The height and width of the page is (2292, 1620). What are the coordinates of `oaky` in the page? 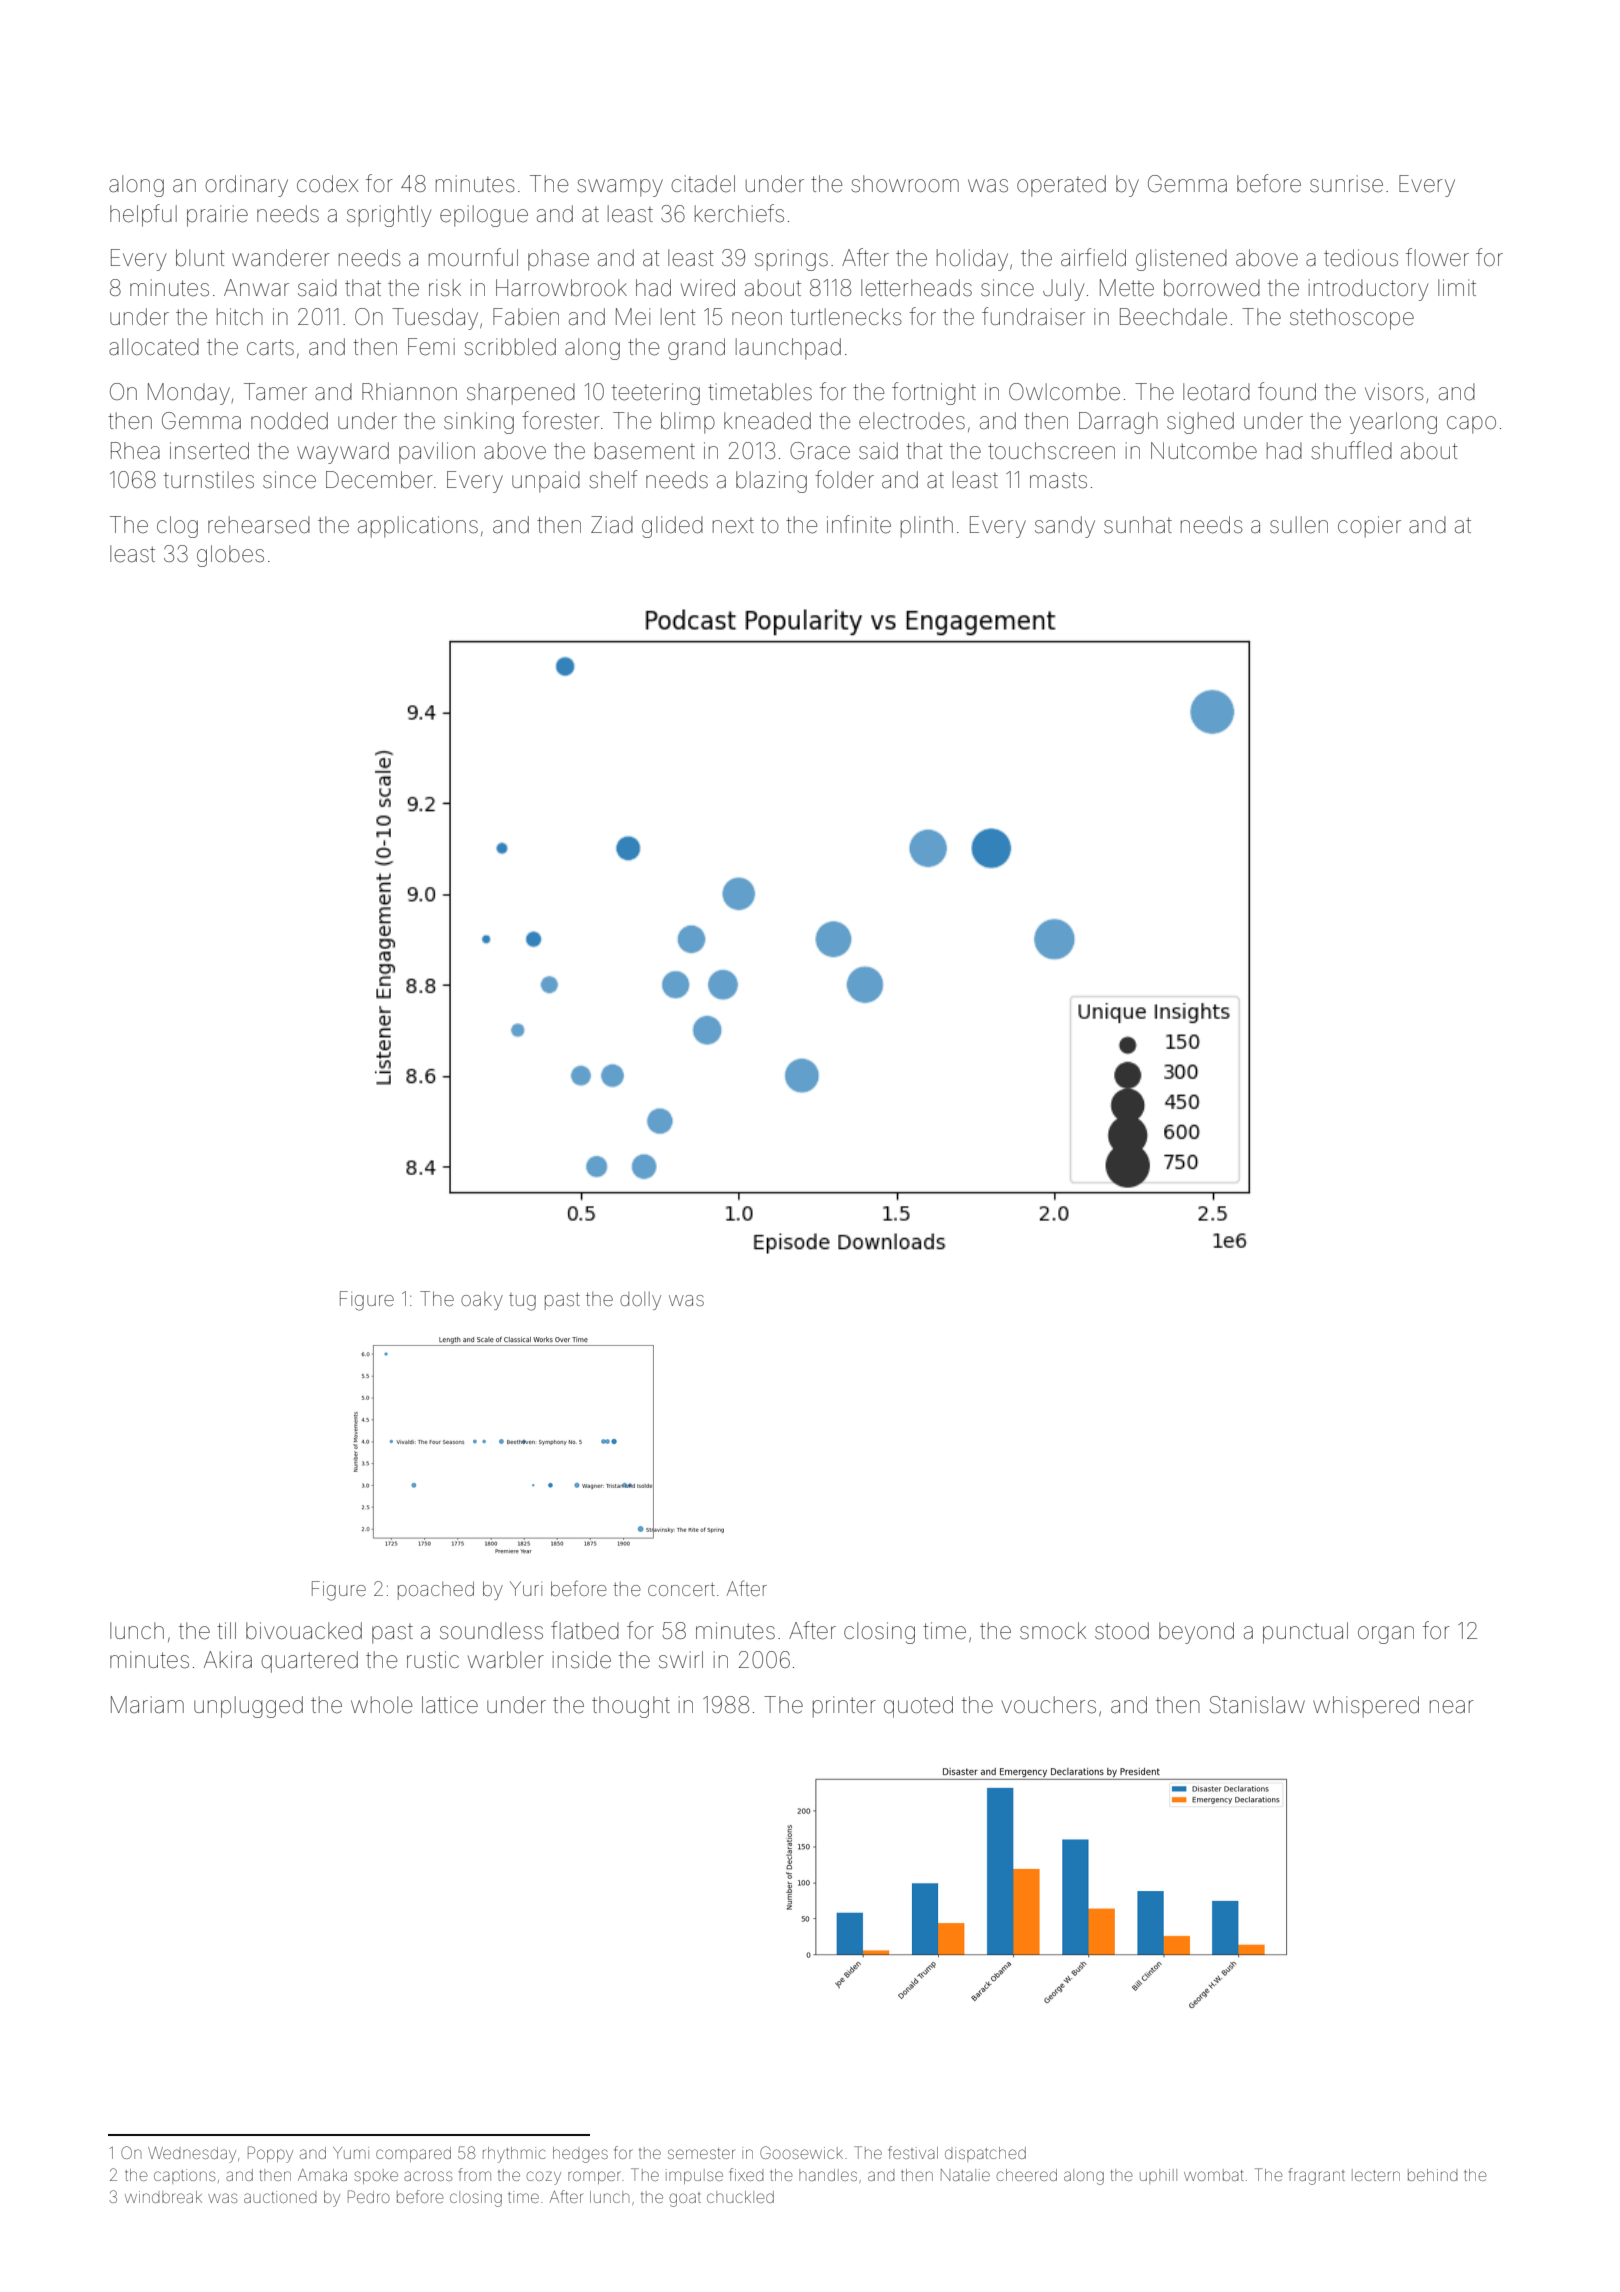 It's located at (482, 1301).
